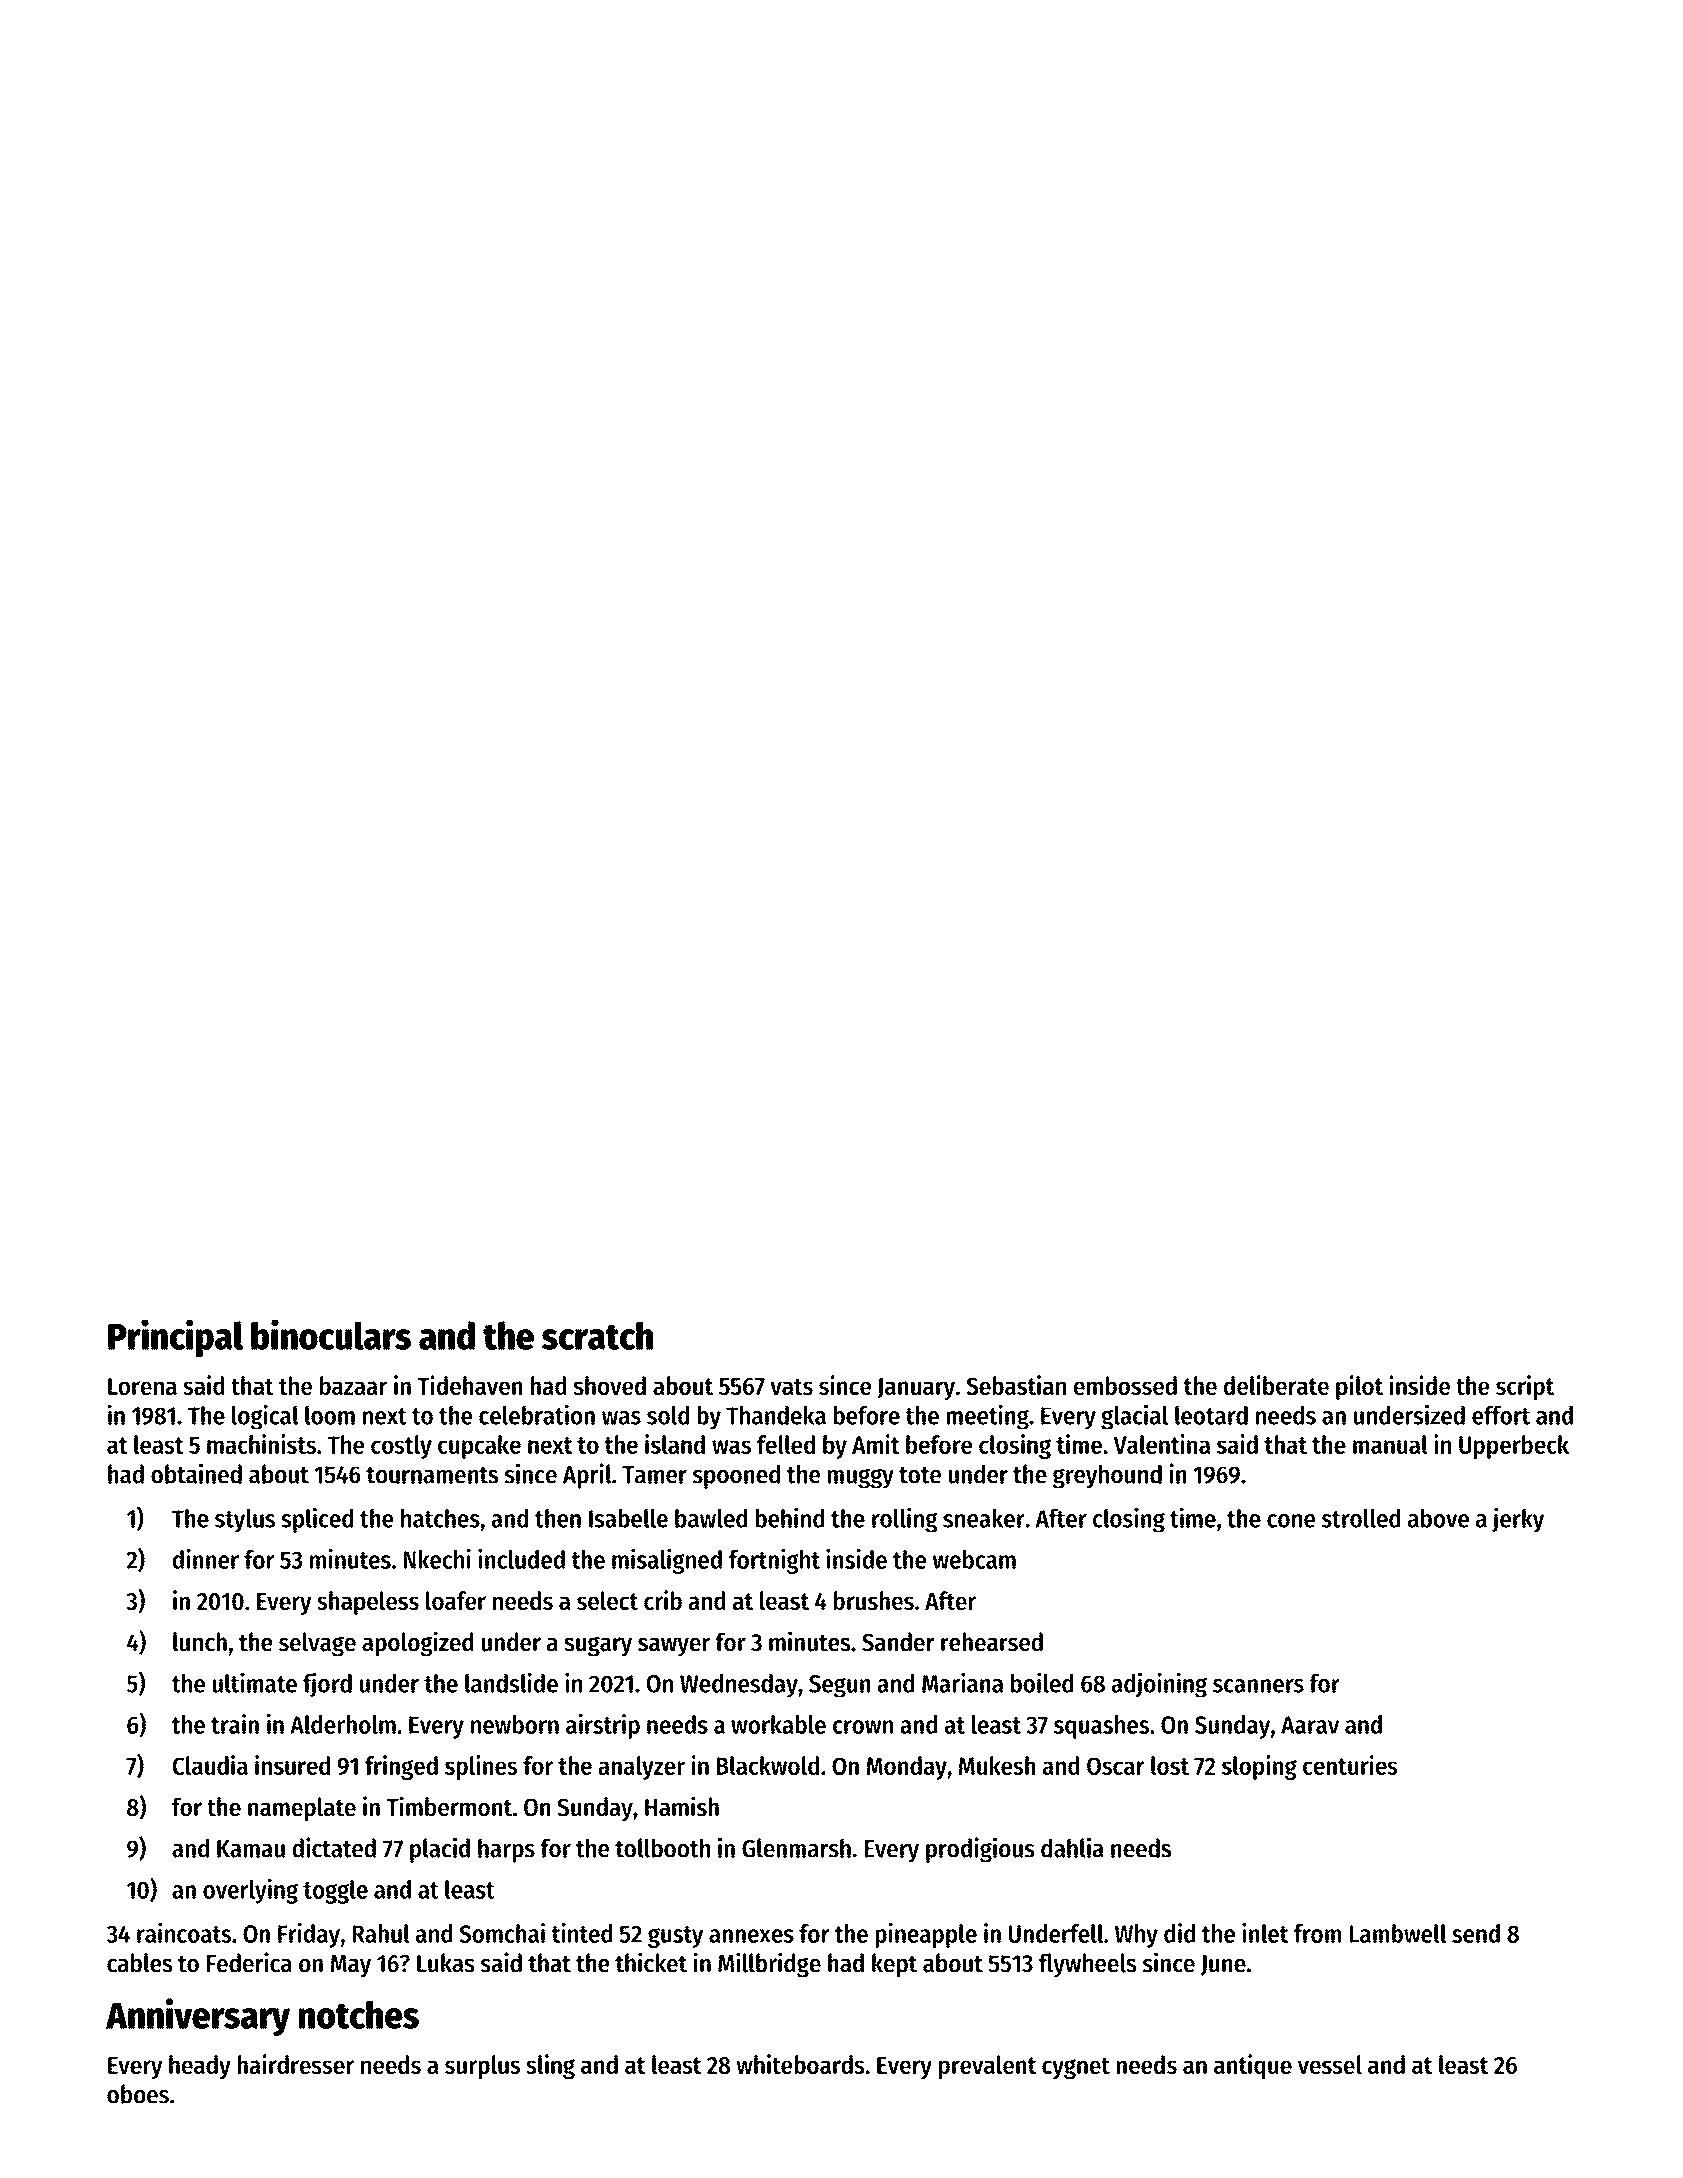 The height and width of the image is (2178, 1683). What do you see at coordinates (1223, 1965) in the image?
I see `June` at bounding box center [1223, 1965].
